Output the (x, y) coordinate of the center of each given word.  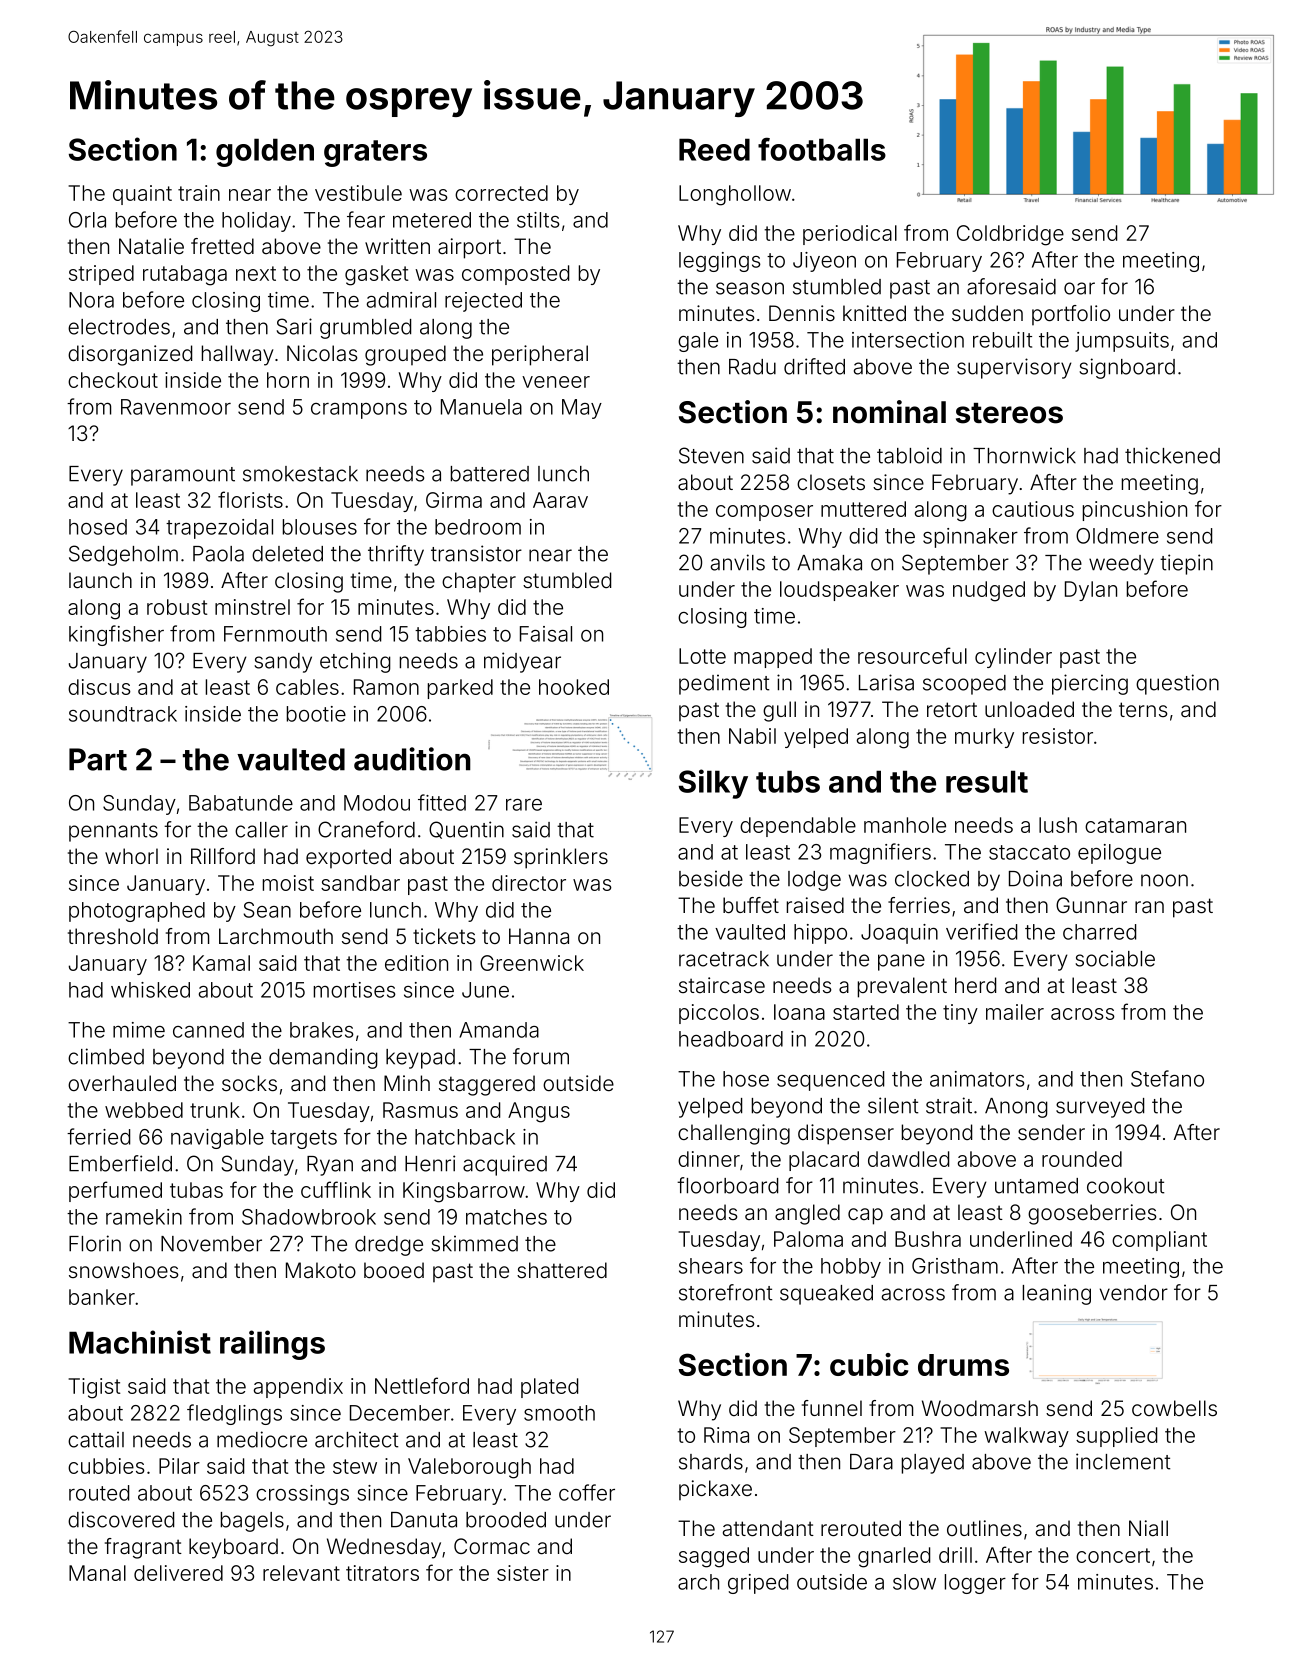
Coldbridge (1010, 235)
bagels (252, 1522)
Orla (87, 220)
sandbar (360, 883)
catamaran (1135, 825)
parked (460, 689)
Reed (714, 149)
